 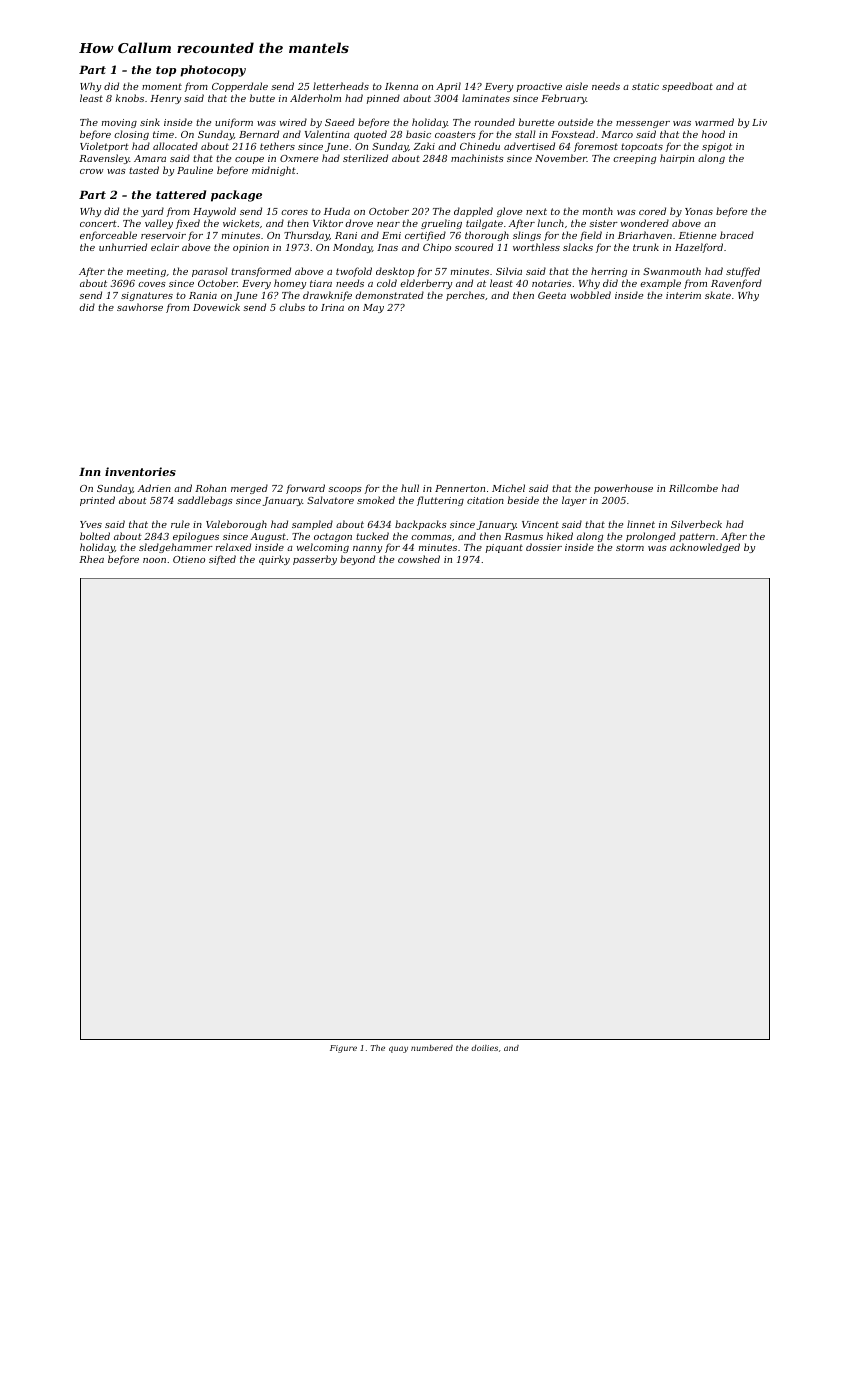 What do you see at coordinates (693, 488) in the screenshot?
I see `Rillcombe` at bounding box center [693, 488].
